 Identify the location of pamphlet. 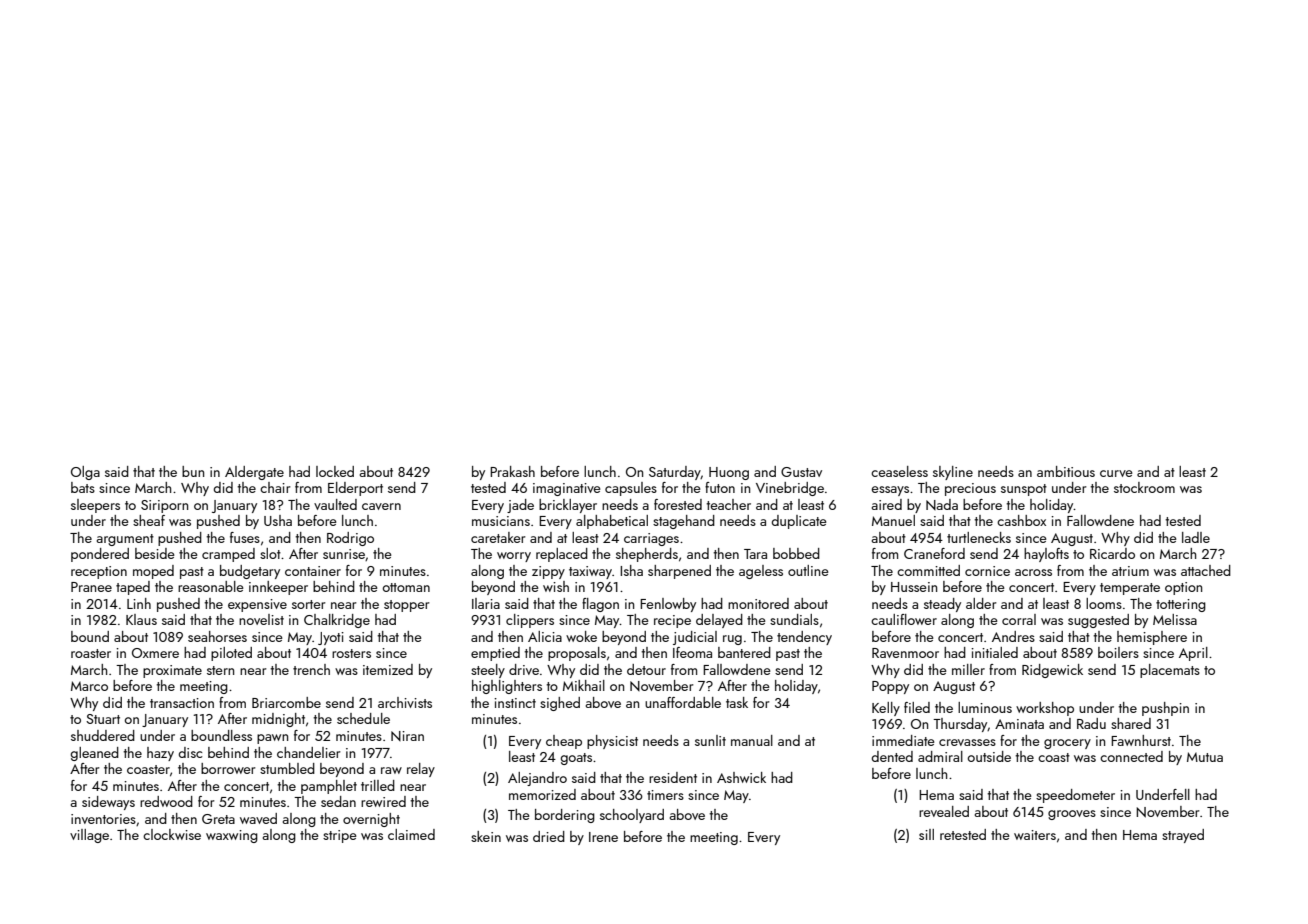
(329, 787).
